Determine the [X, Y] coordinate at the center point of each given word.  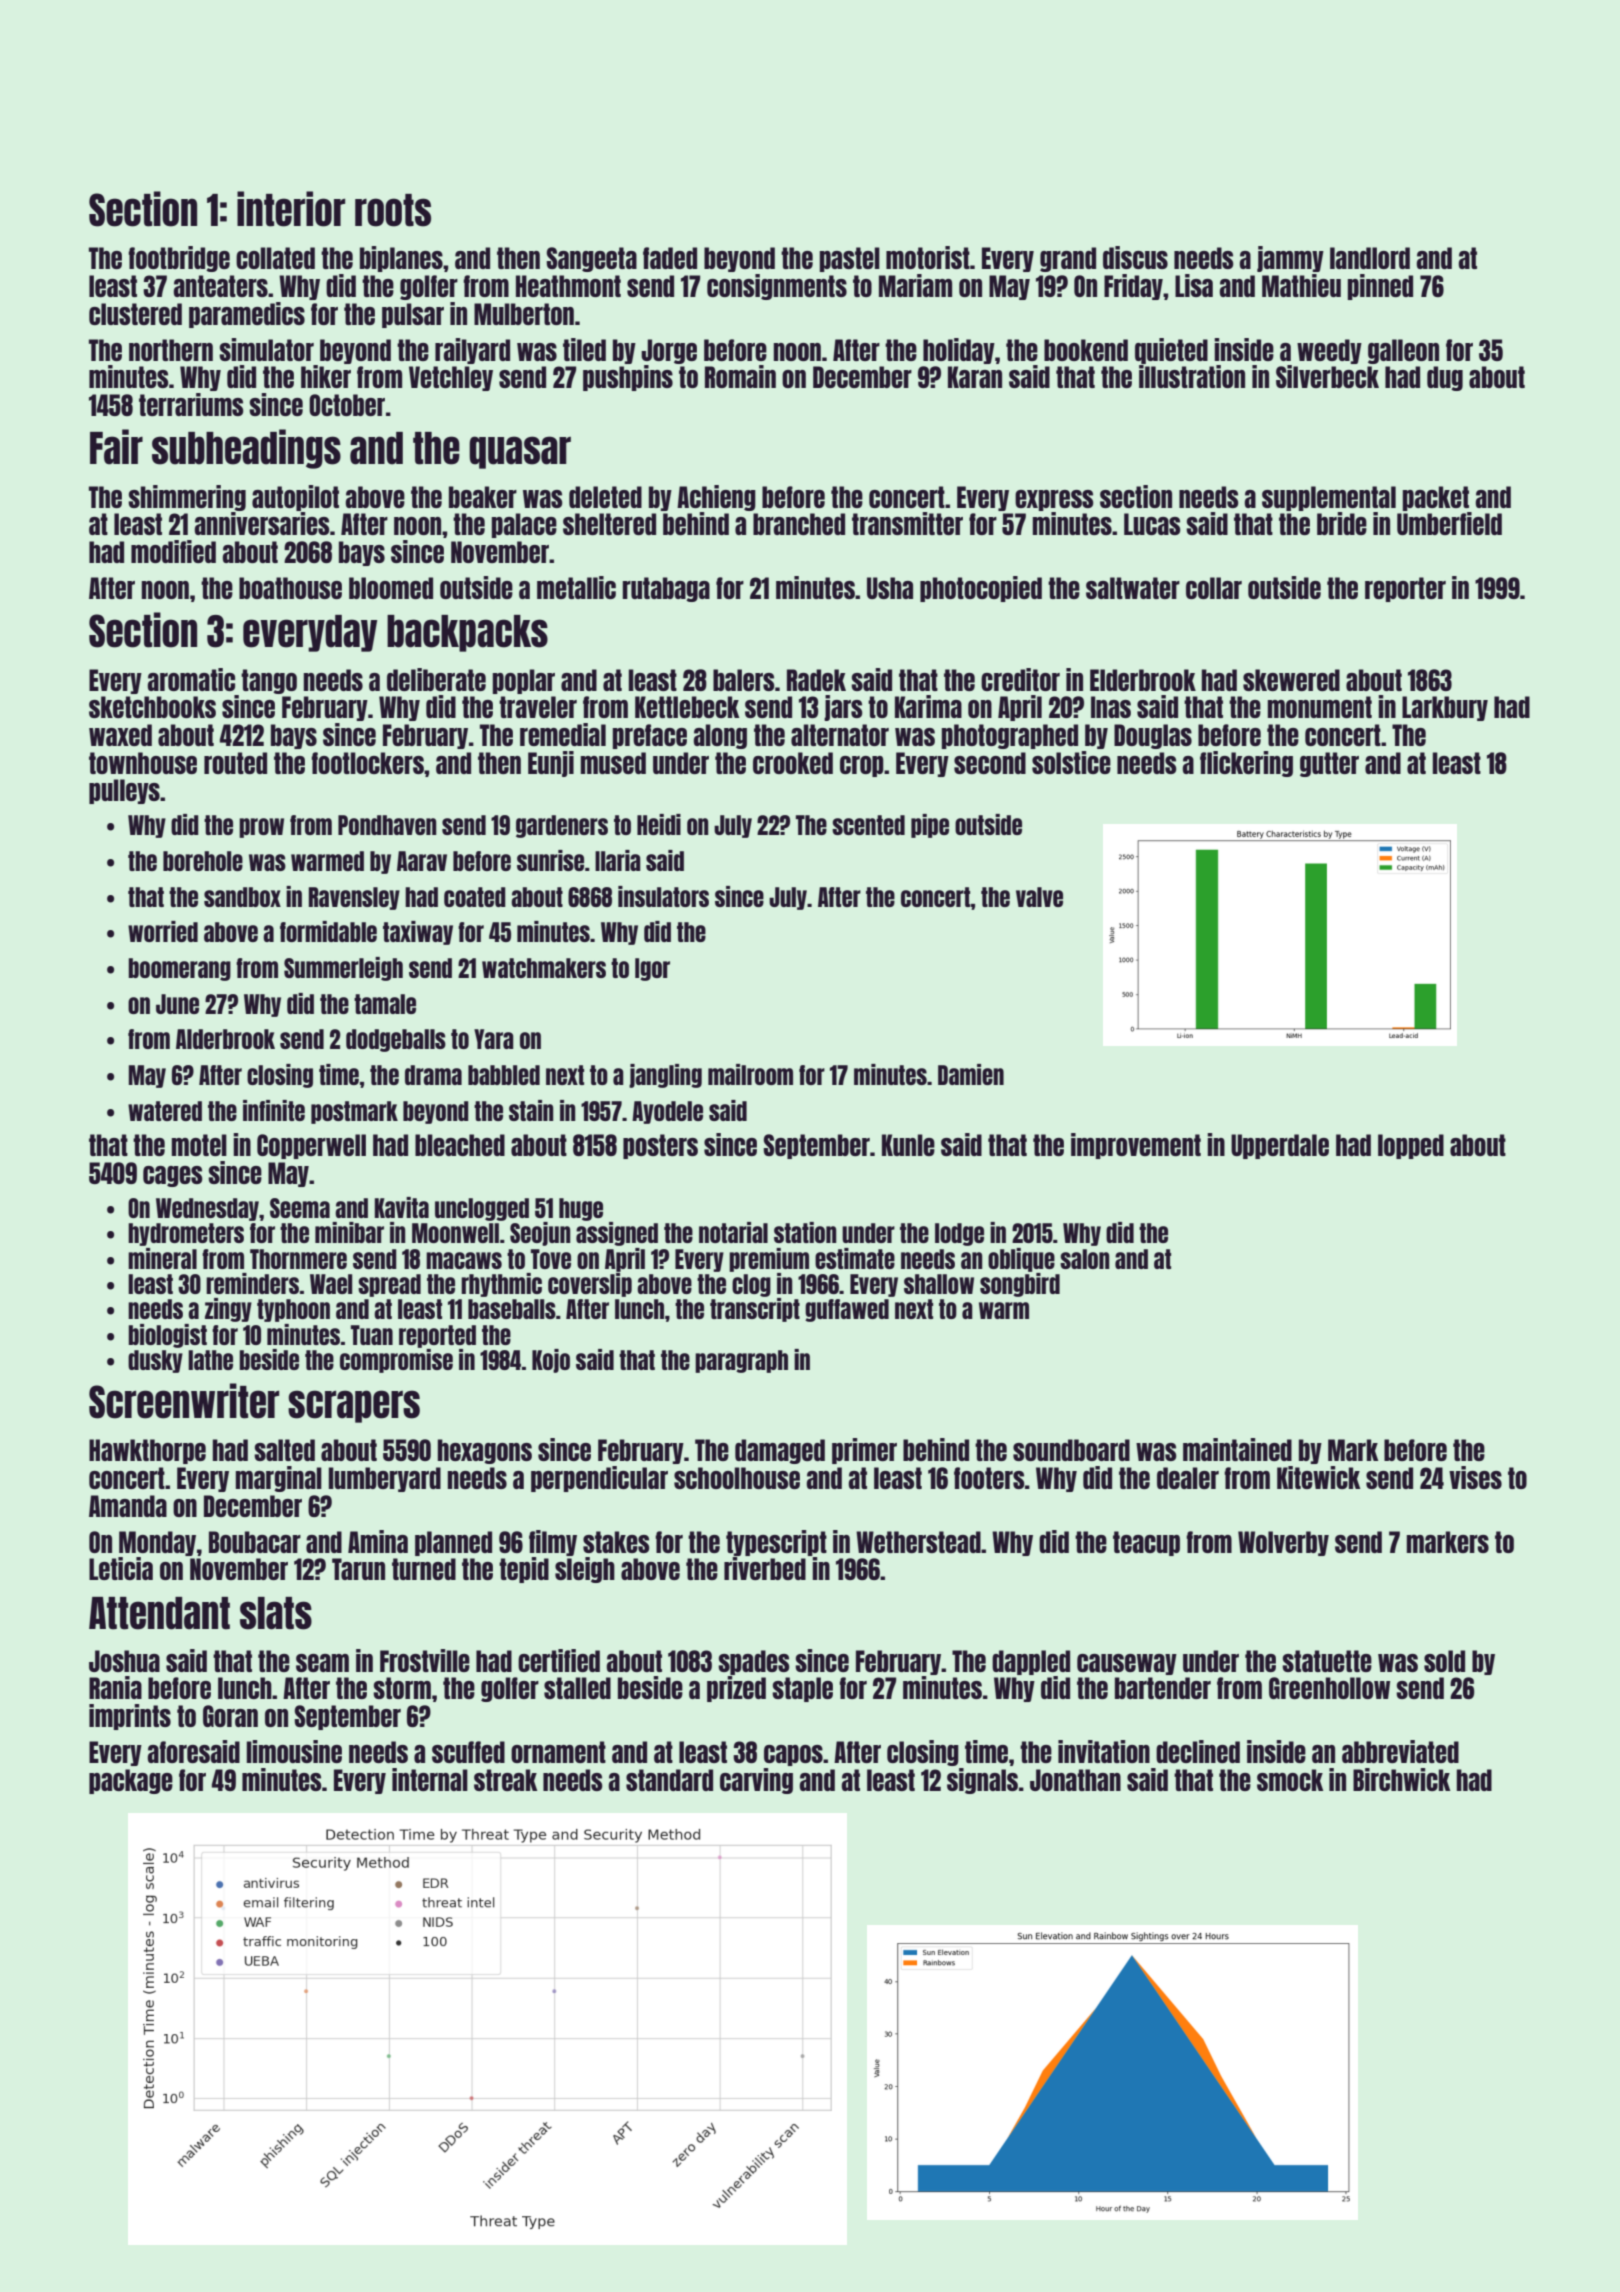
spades [754, 1662]
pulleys [124, 791]
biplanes [401, 259]
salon [1085, 1259]
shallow [939, 1284]
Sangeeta [591, 259]
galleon [1403, 351]
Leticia [121, 1568]
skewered [1291, 680]
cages [173, 1176]
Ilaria [618, 860]
